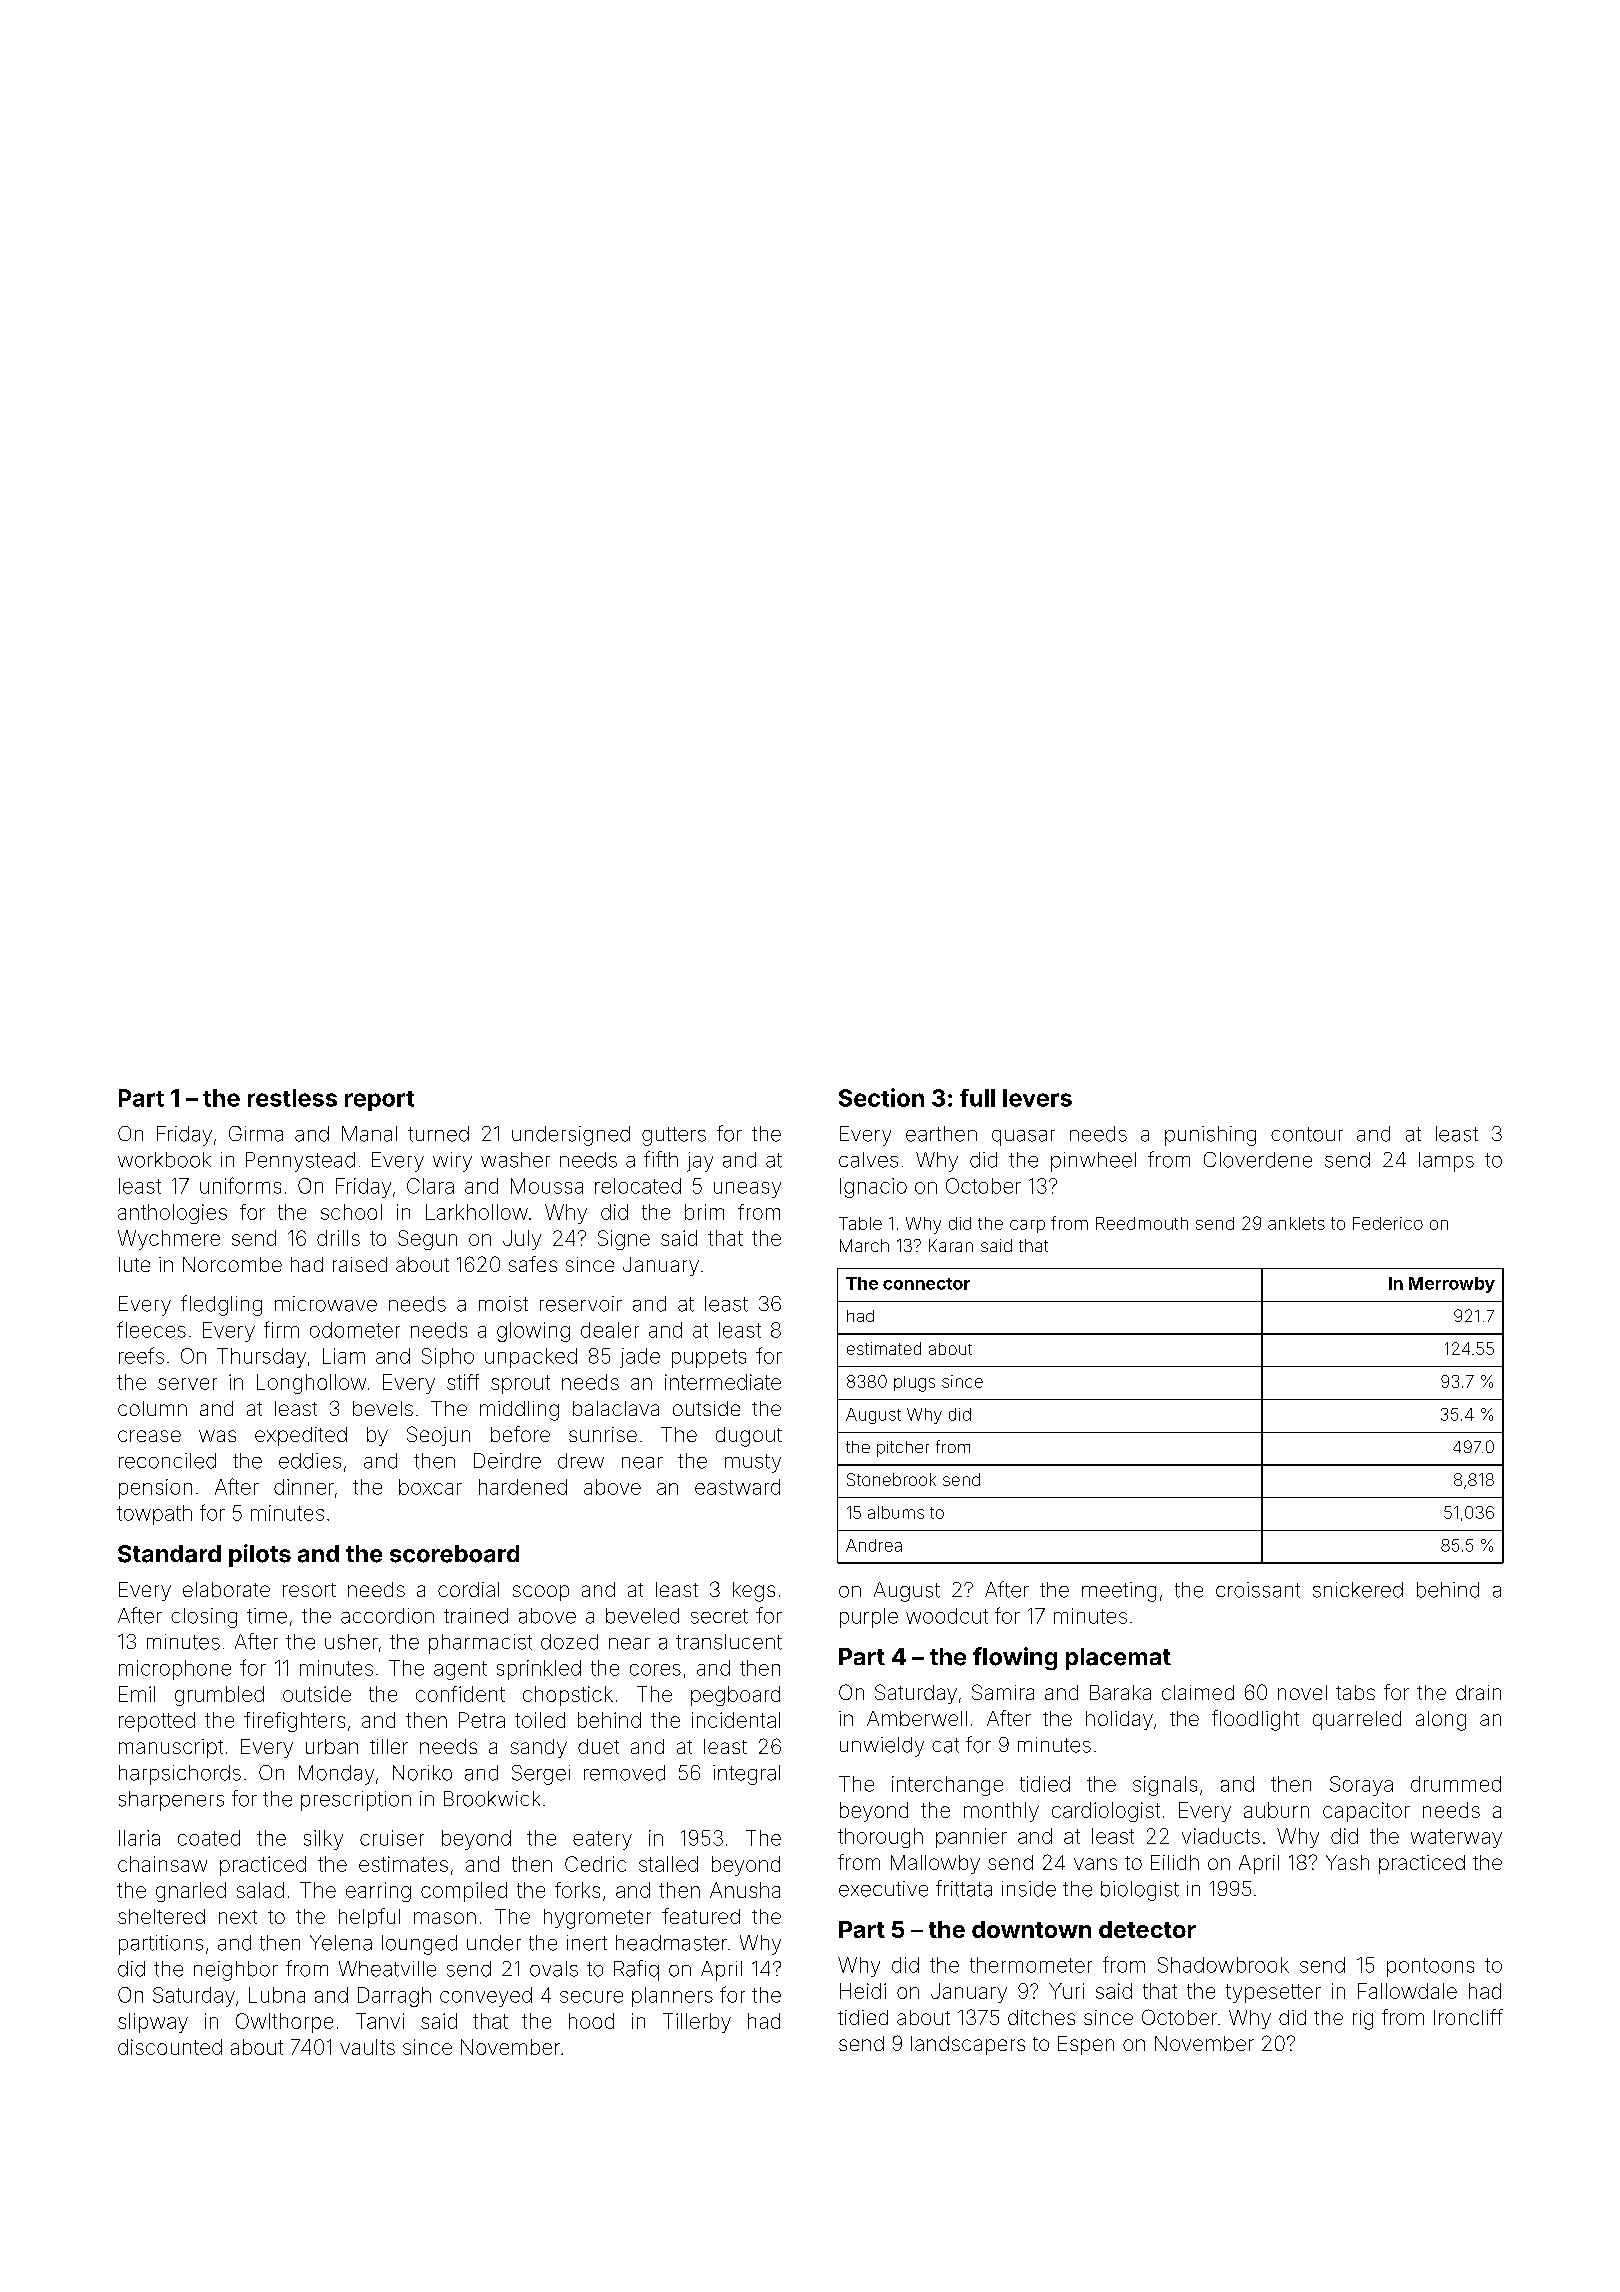 The height and width of the image is (2292, 1620). I want to click on albums, so click(896, 1512).
